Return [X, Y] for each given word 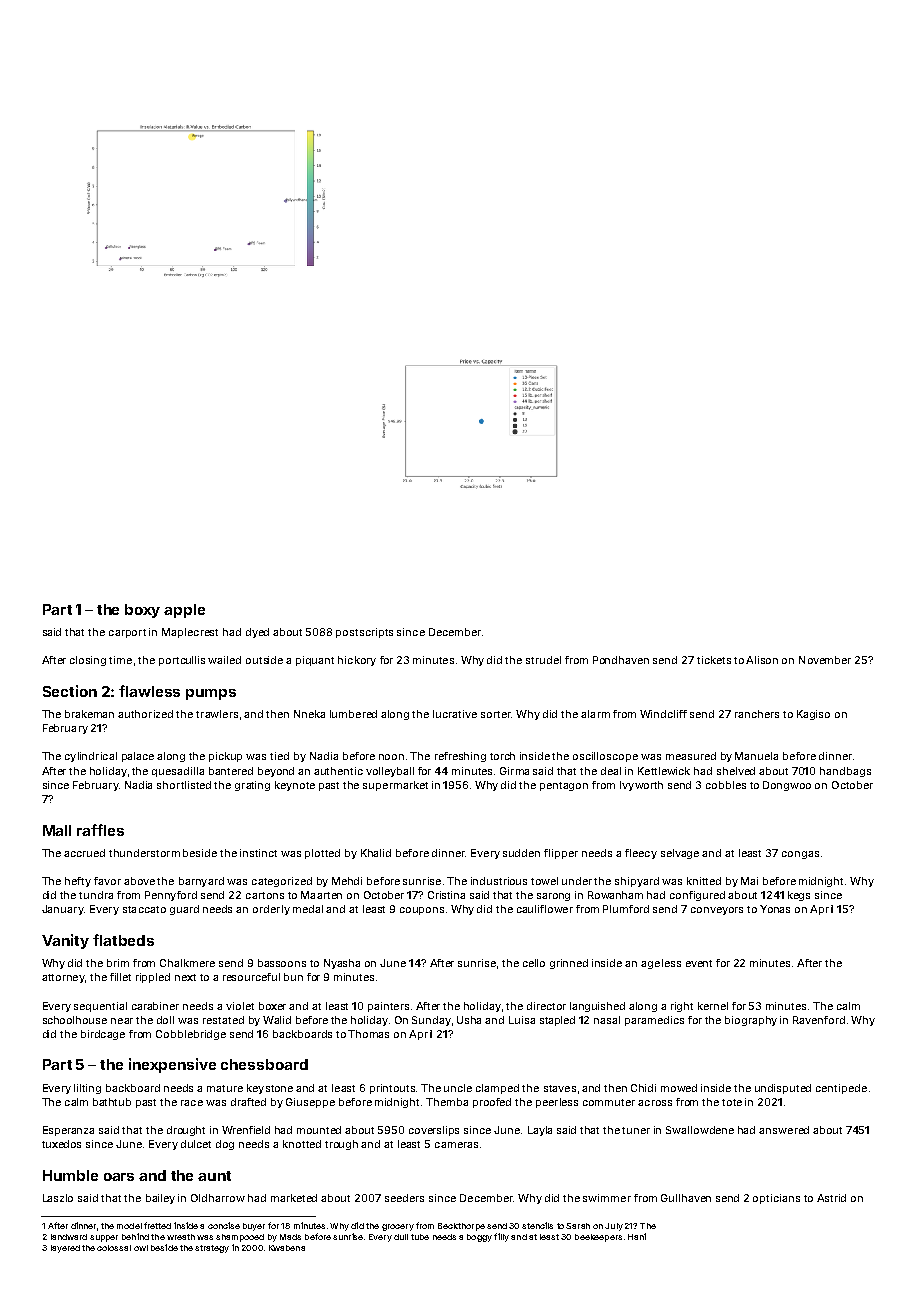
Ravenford [819, 1020]
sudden [521, 853]
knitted [704, 881]
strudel [543, 660]
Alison [762, 660]
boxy [142, 611]
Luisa [522, 1020]
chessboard [264, 1064]
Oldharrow [218, 1198]
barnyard [201, 882]
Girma [514, 771]
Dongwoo [787, 786]
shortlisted [184, 785]
